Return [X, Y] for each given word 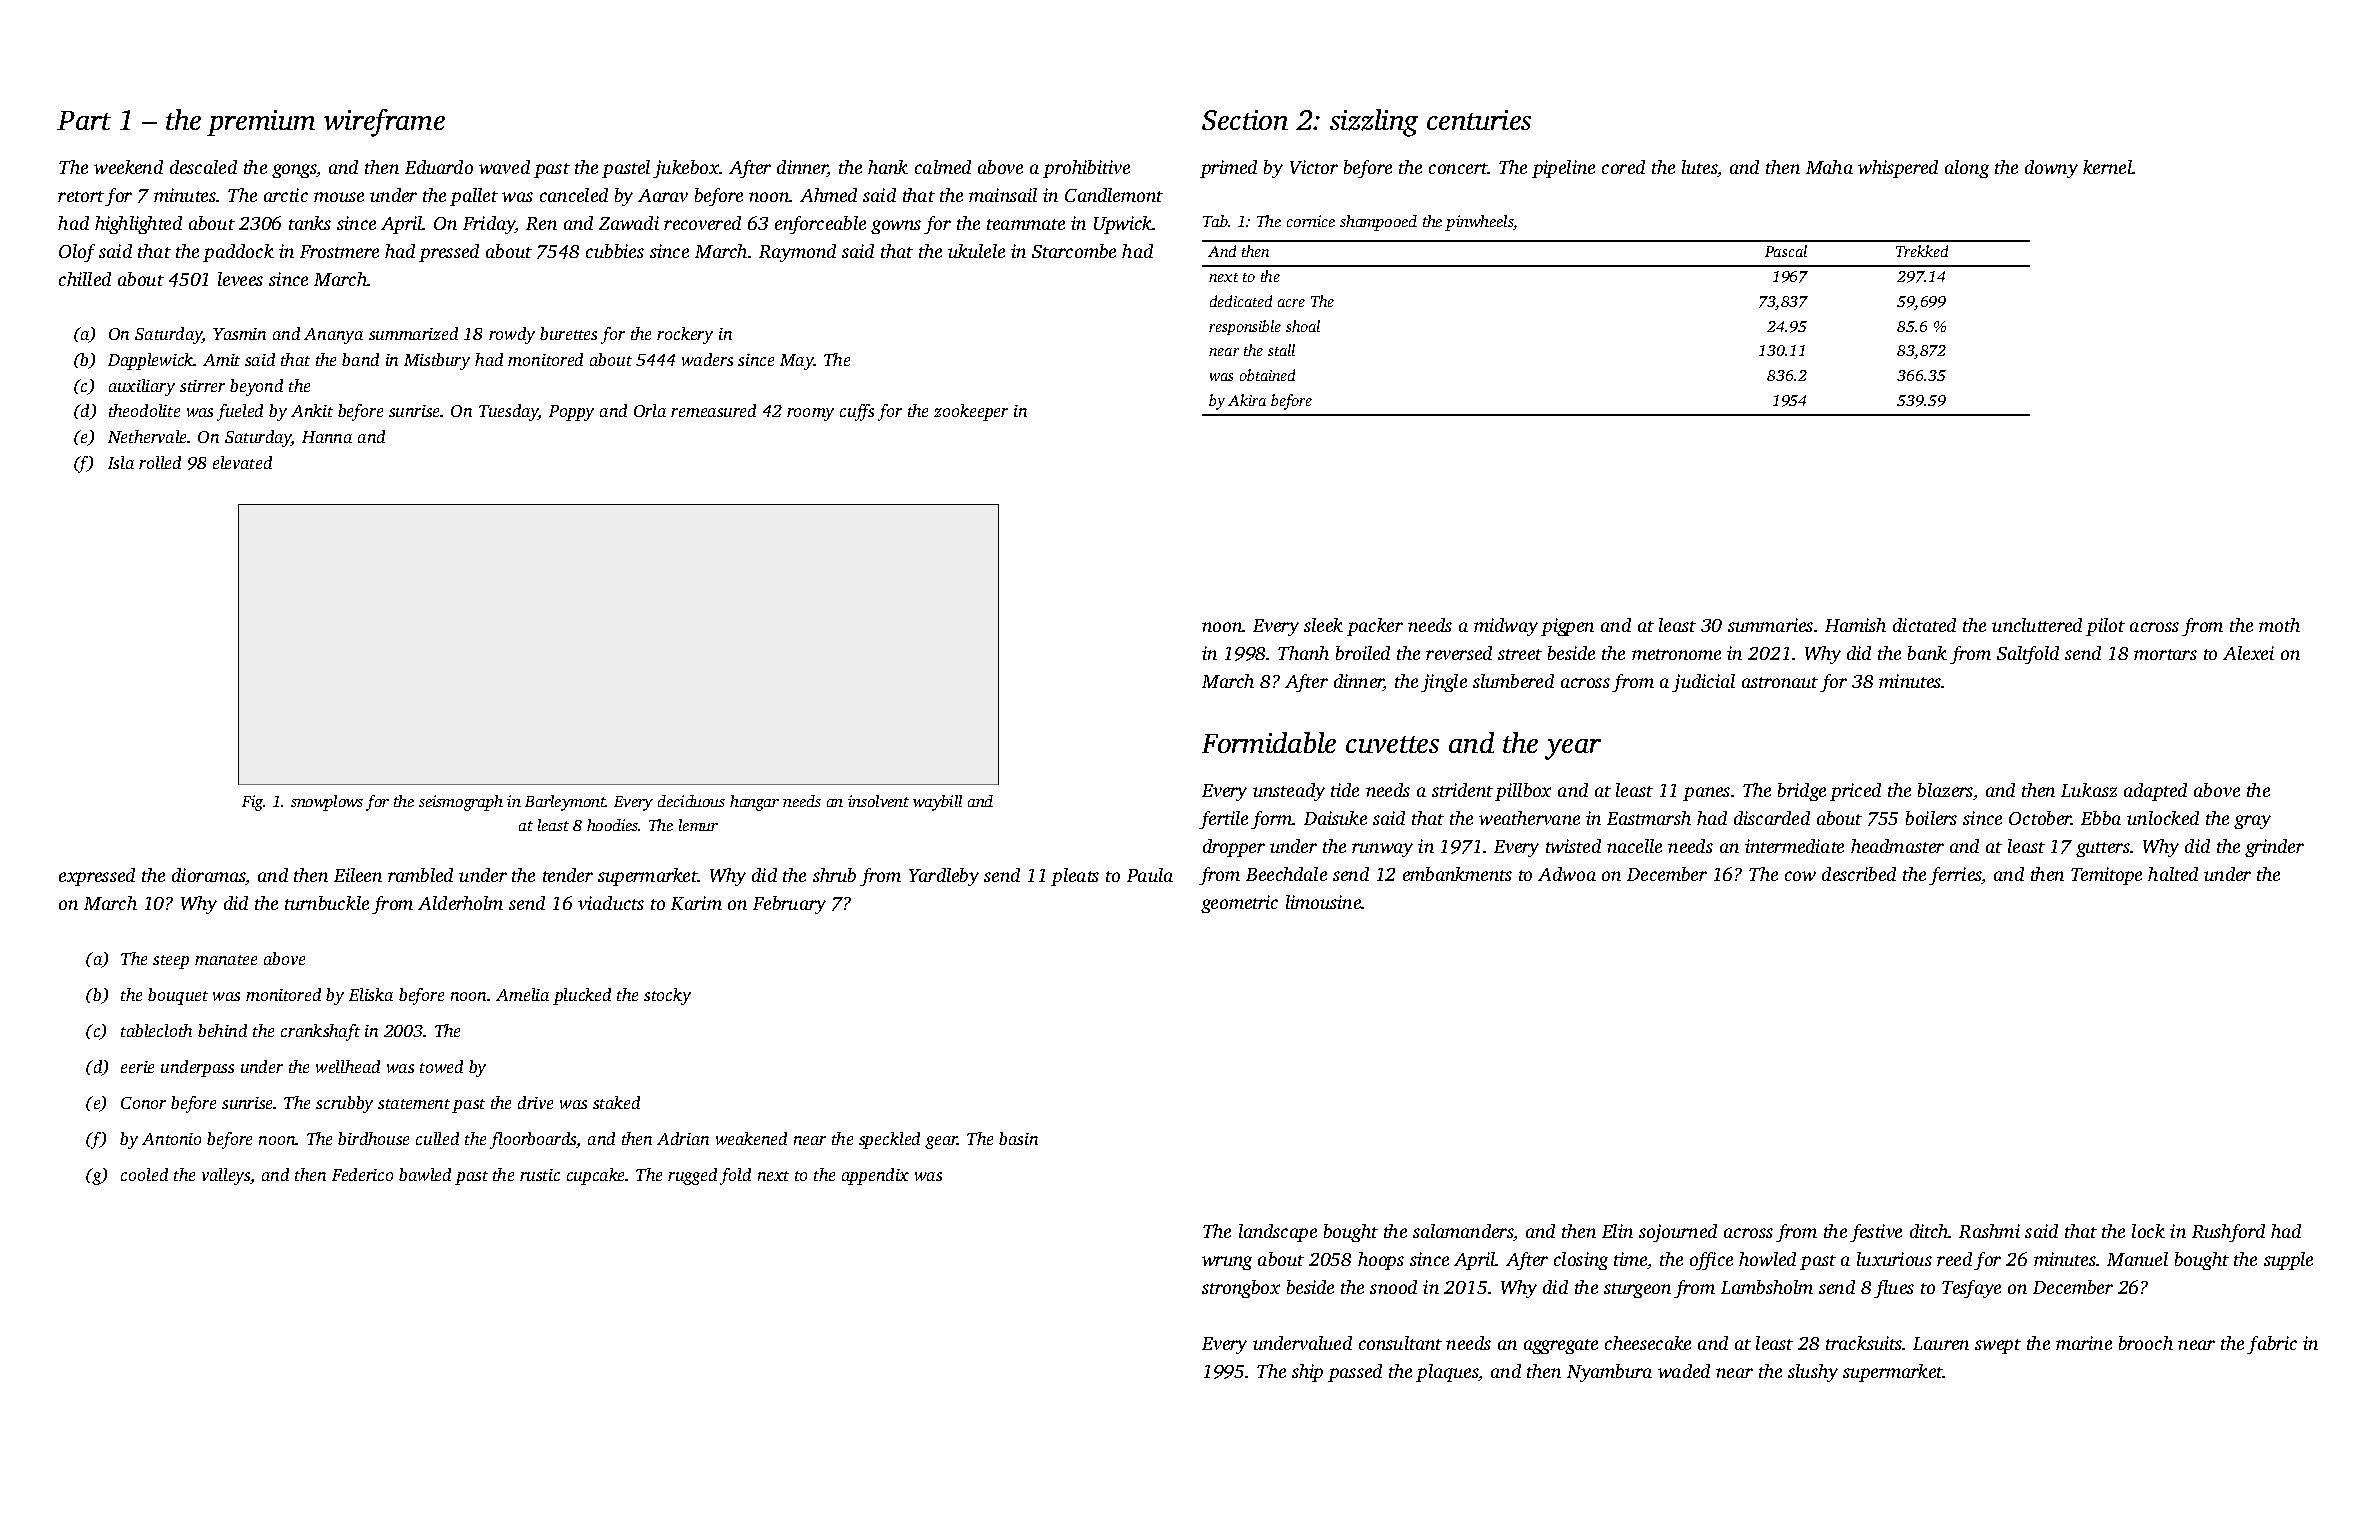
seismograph [461, 803]
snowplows [327, 803]
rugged [692, 1176]
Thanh [1303, 653]
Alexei [2248, 653]
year [1573, 749]
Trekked [1922, 251]
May [797, 362]
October [2040, 818]
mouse [339, 197]
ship [1307, 1373]
